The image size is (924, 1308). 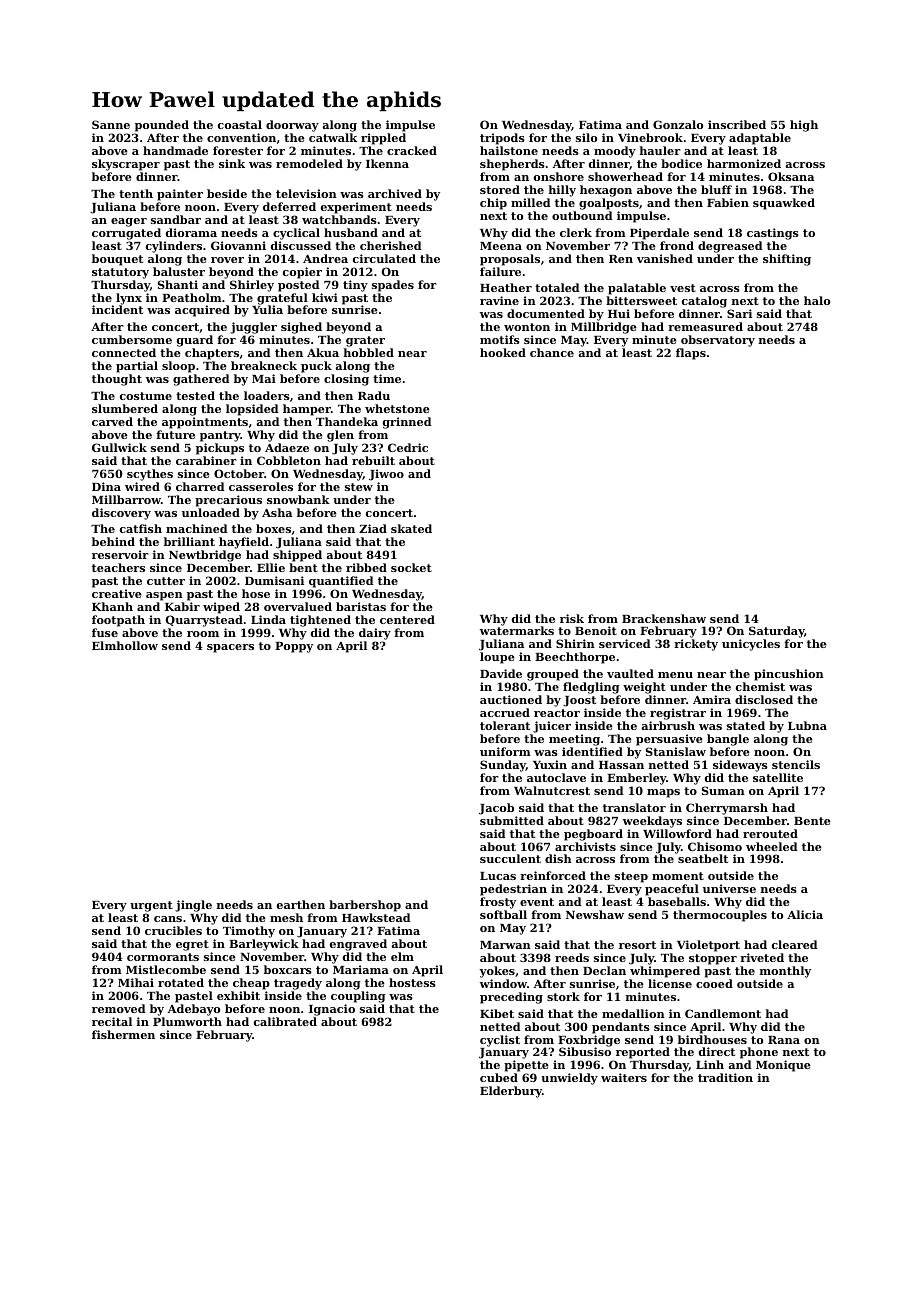 I want to click on teachers, so click(x=118, y=567).
